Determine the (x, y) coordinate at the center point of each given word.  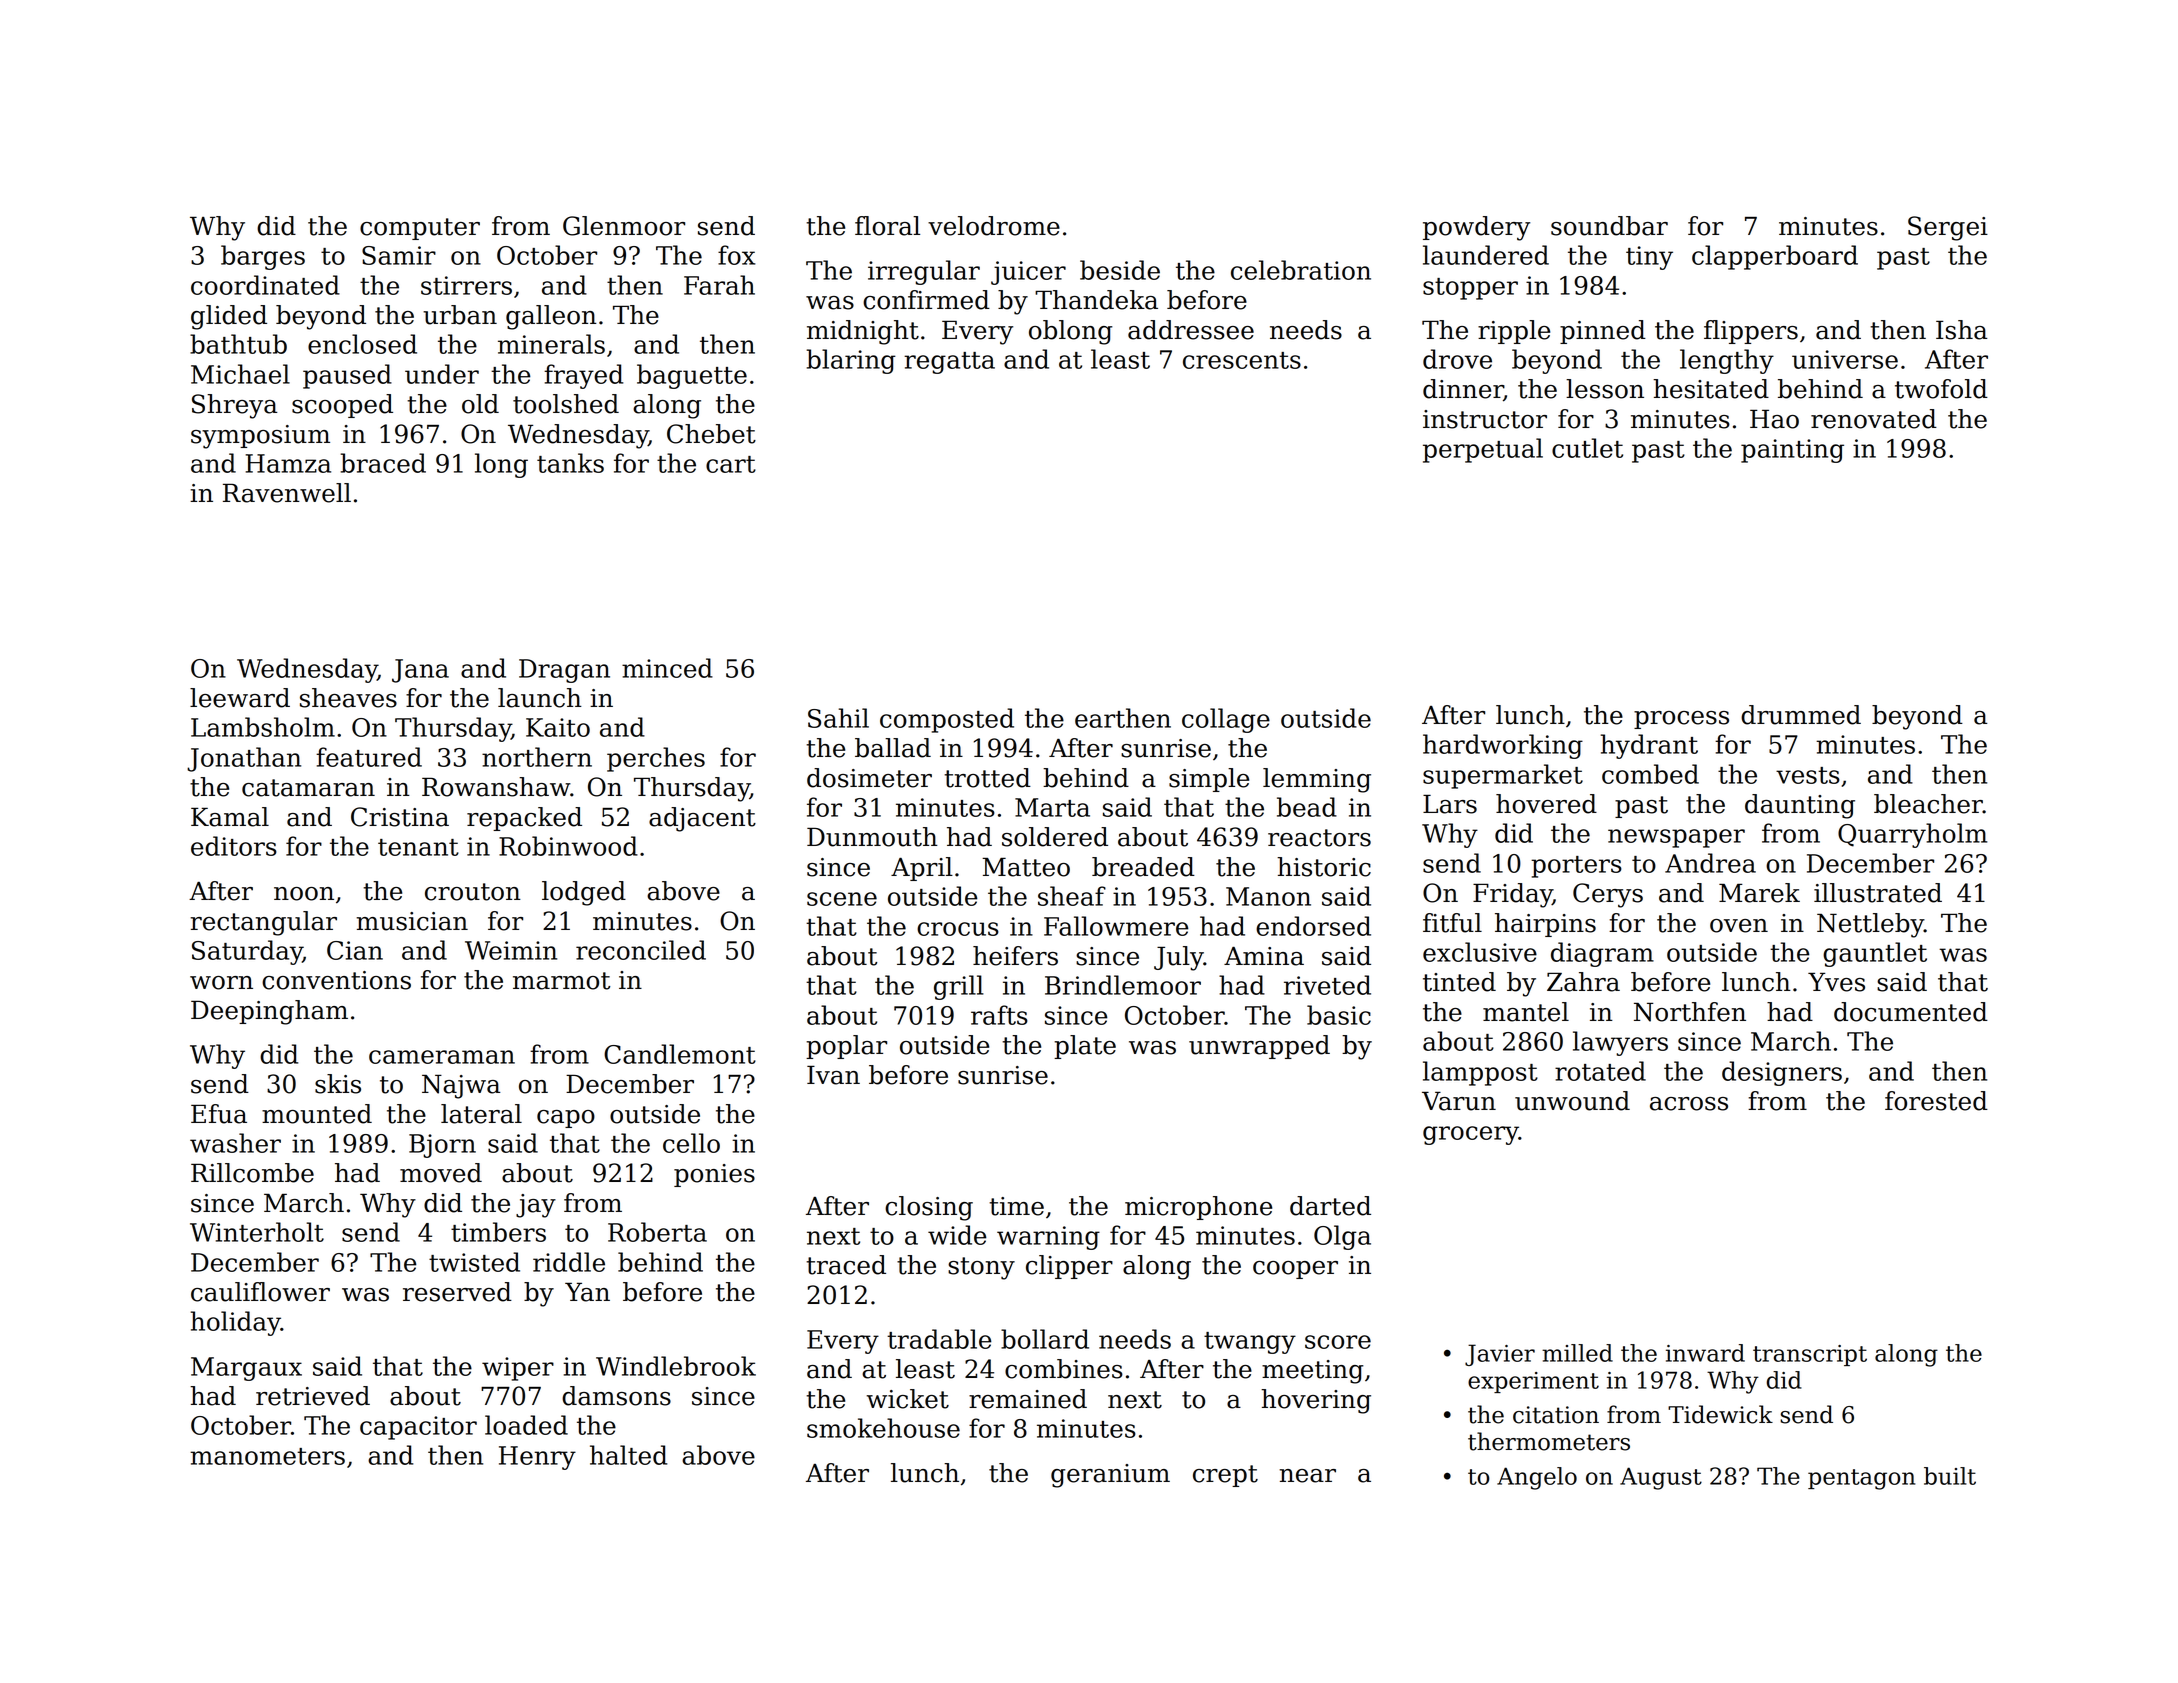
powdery (1476, 228)
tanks (570, 463)
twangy (1250, 1343)
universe (1845, 359)
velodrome (994, 226)
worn (221, 983)
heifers (1015, 956)
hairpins (1545, 925)
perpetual (1483, 450)
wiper (518, 1369)
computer (420, 229)
